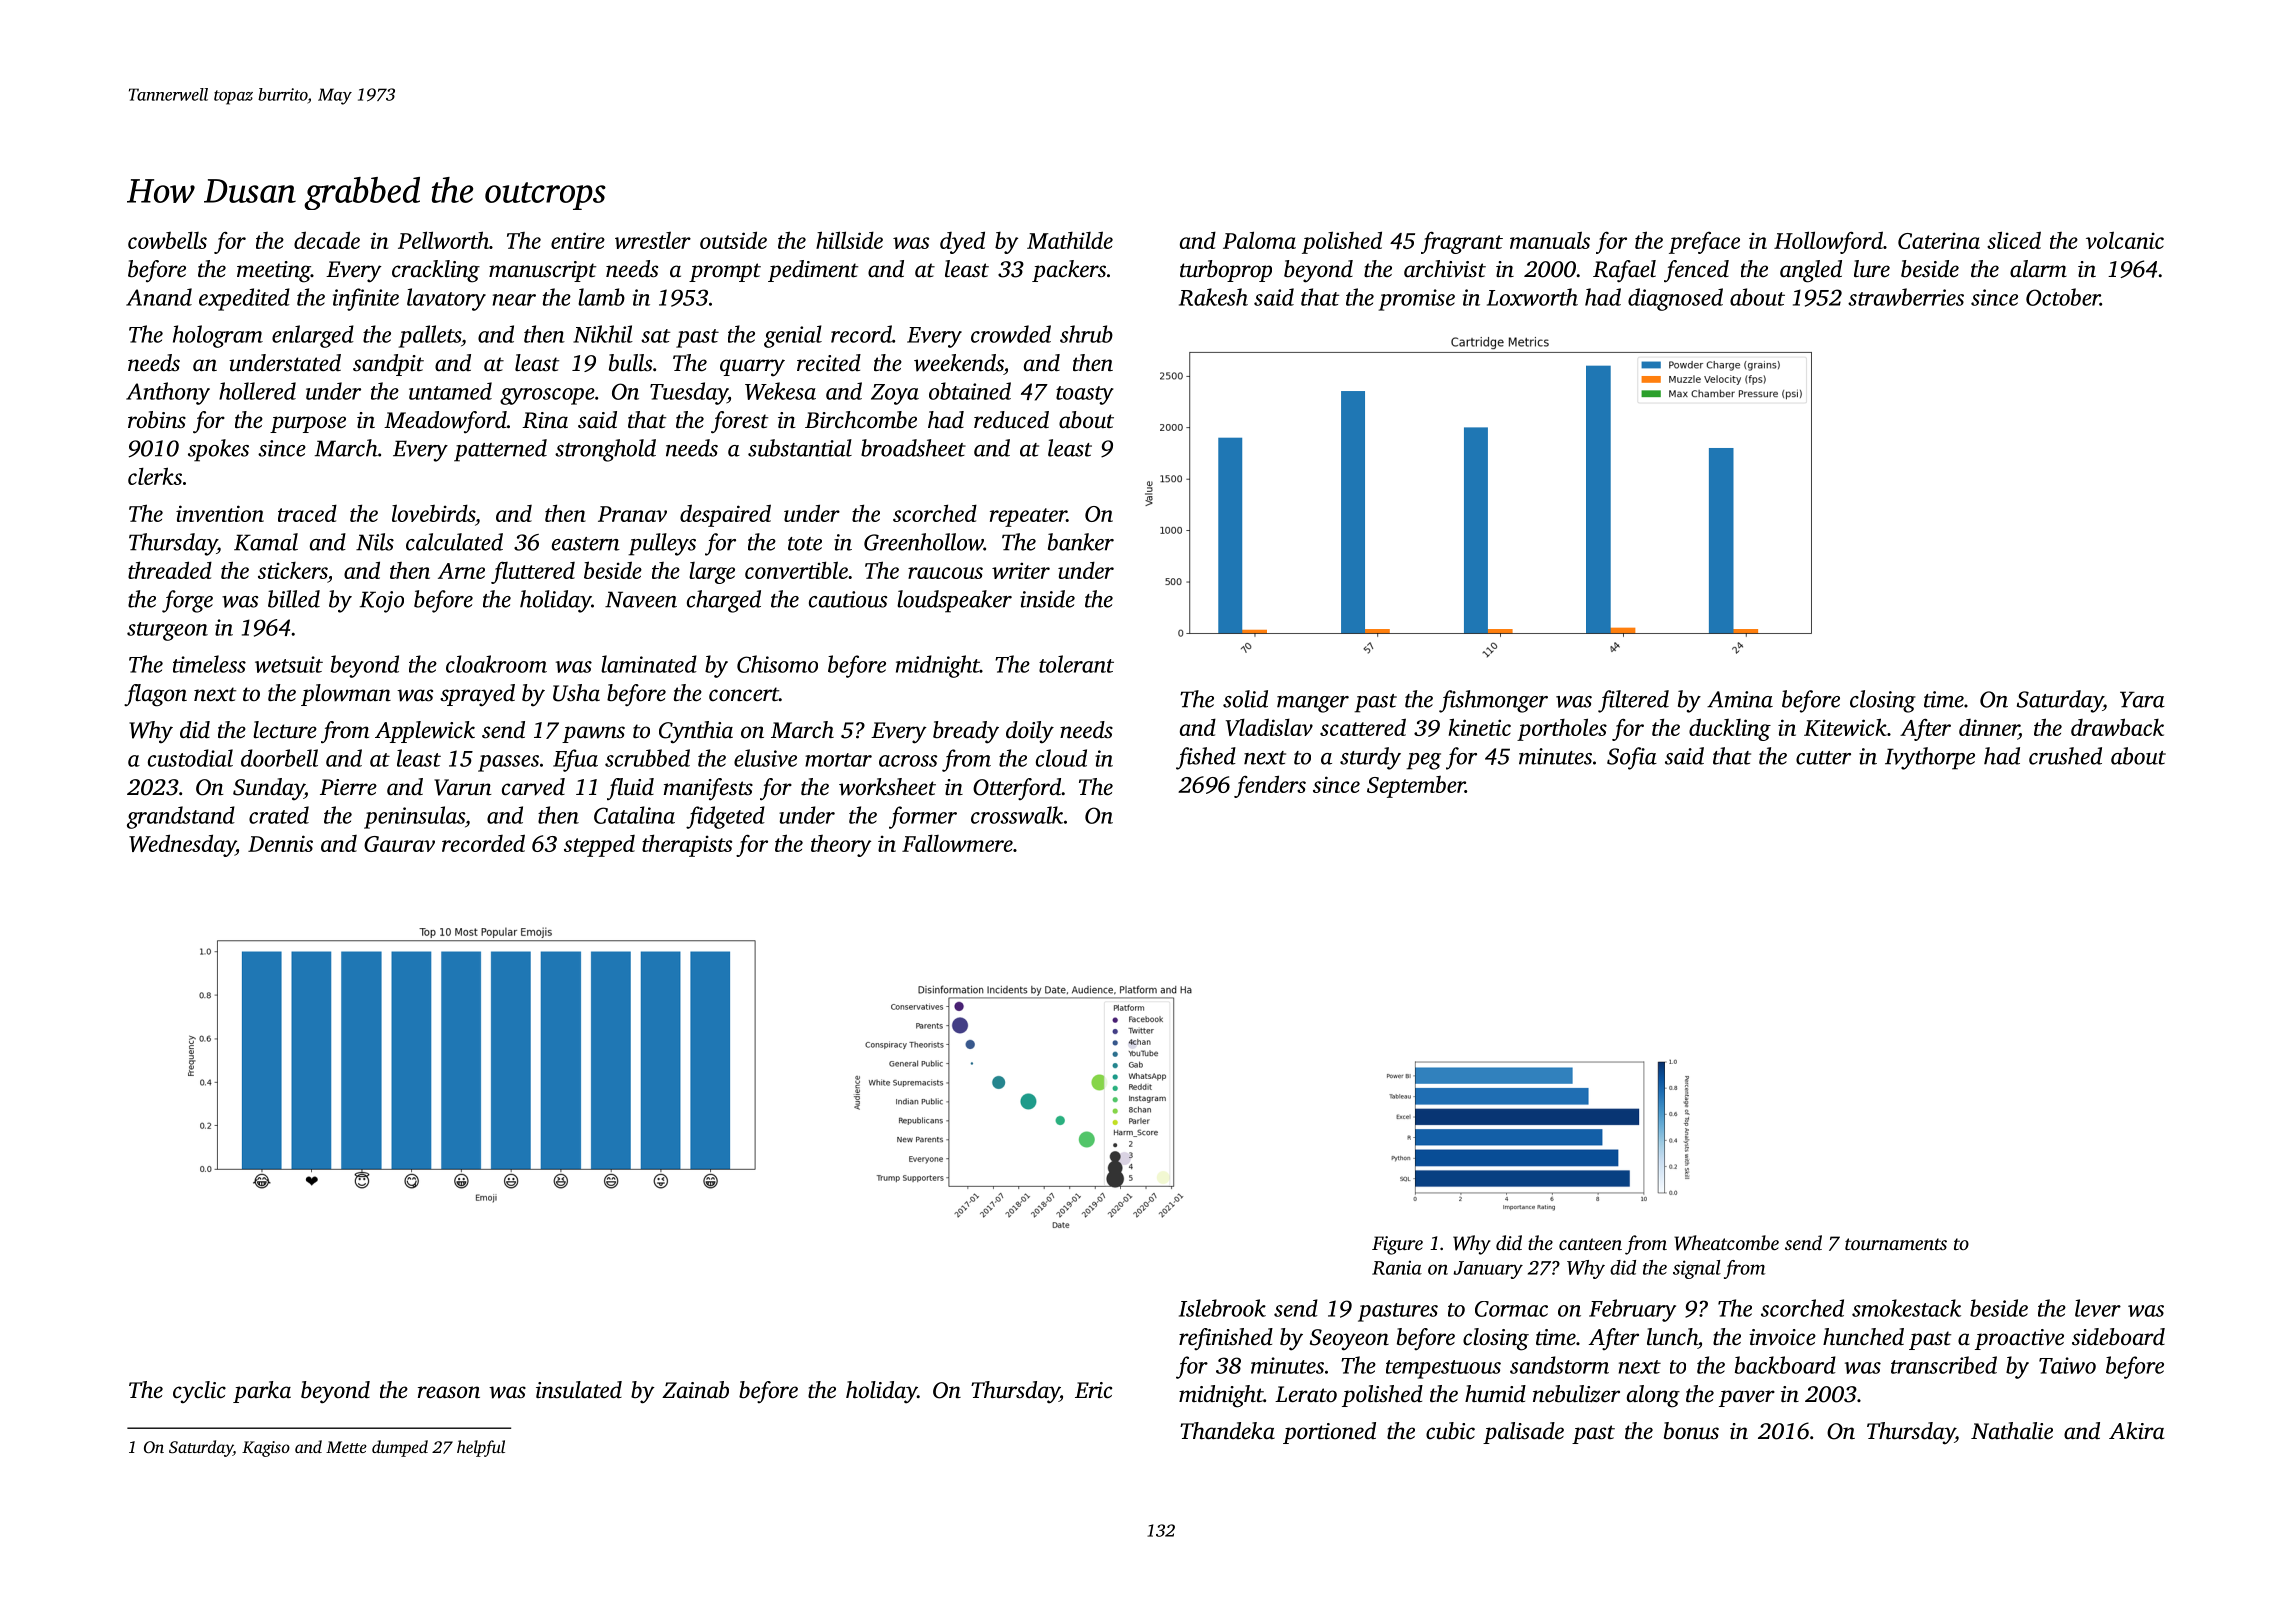 The width and height of the screenshot is (2292, 1620). Describe the element at coordinates (1017, 815) in the screenshot. I see `crosswalk` at that location.
